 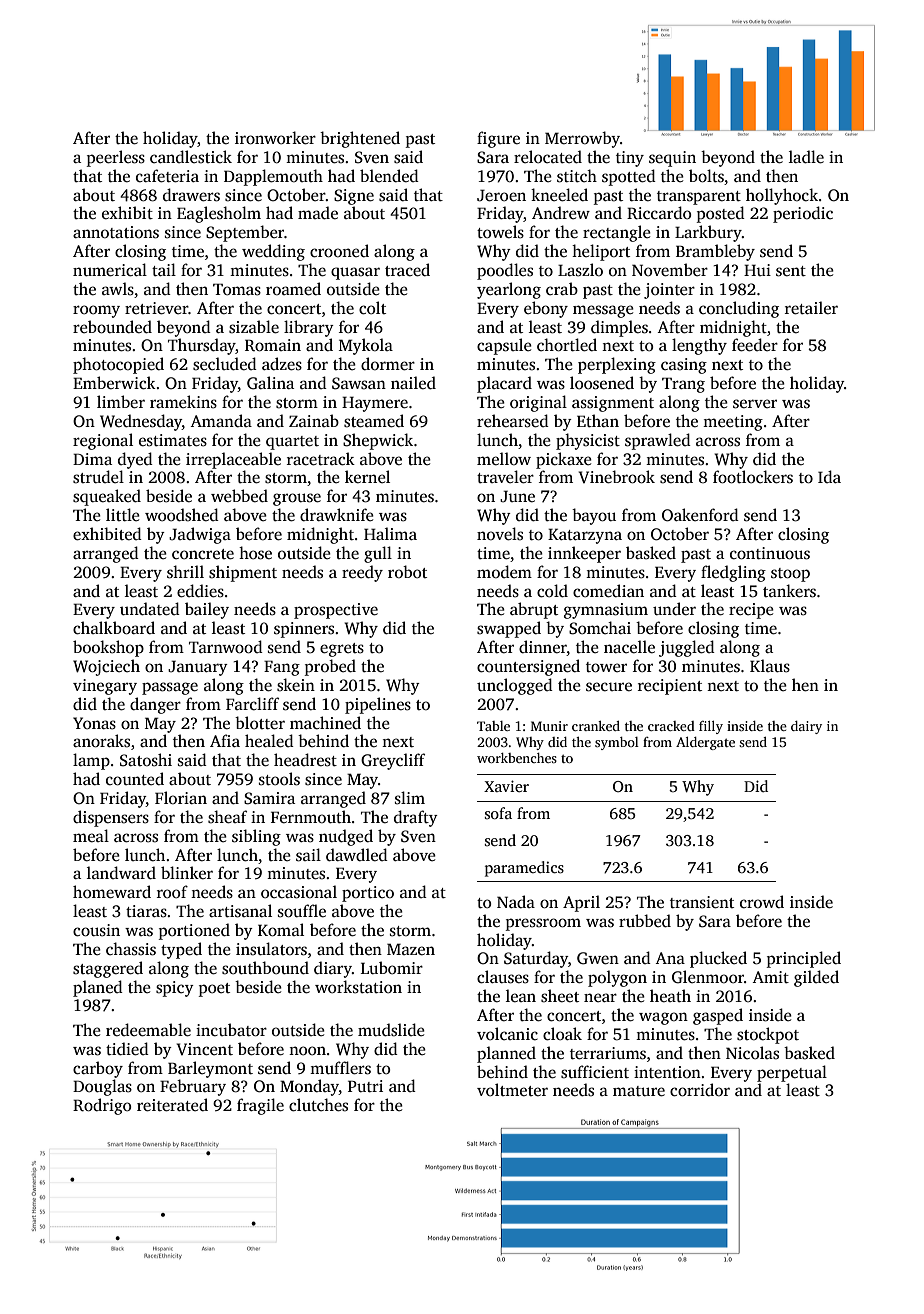 What do you see at coordinates (225, 740) in the screenshot?
I see `Afia` at bounding box center [225, 740].
